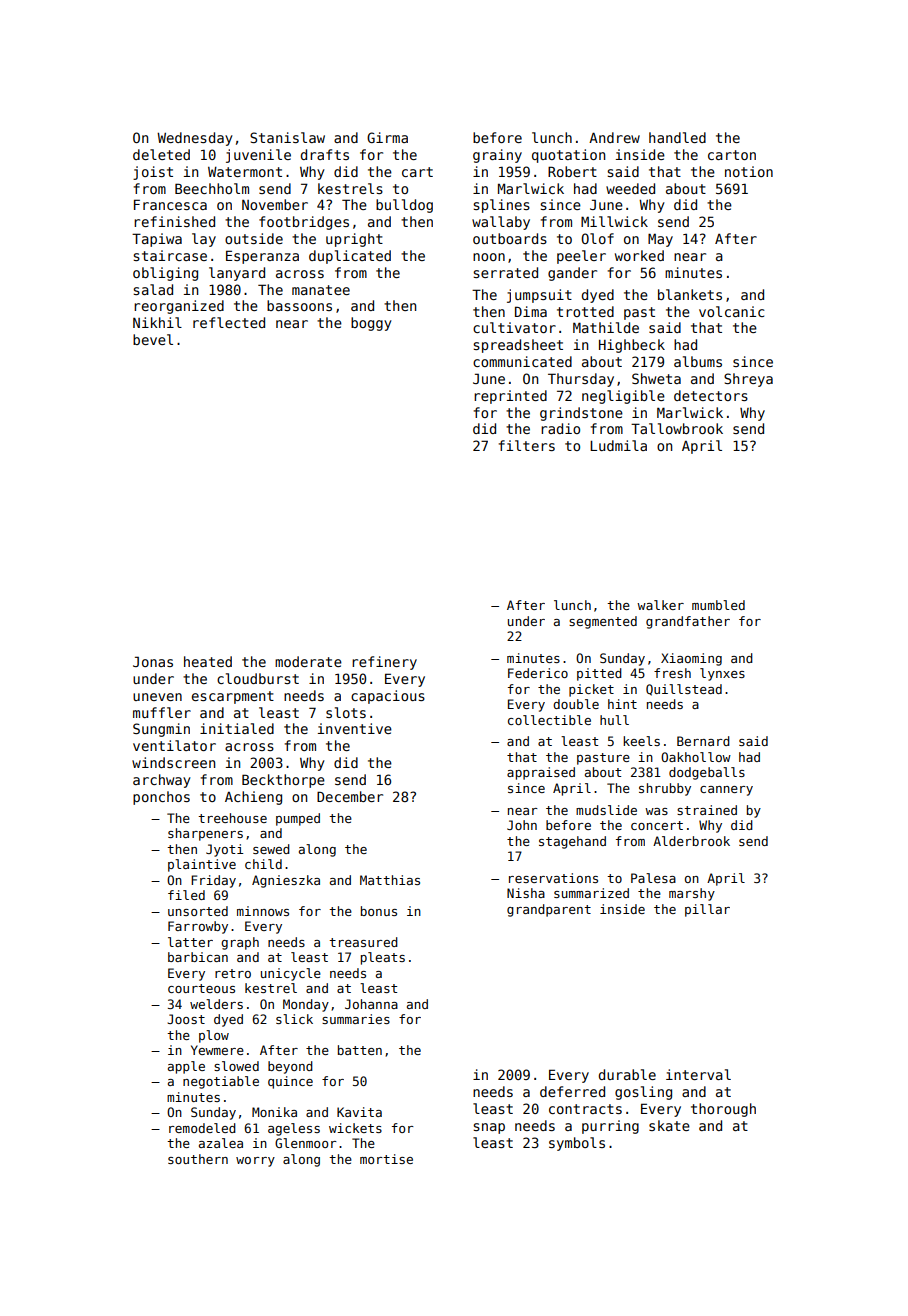 The image size is (908, 1316). What do you see at coordinates (153, 339) in the image?
I see `bevel` at bounding box center [153, 339].
